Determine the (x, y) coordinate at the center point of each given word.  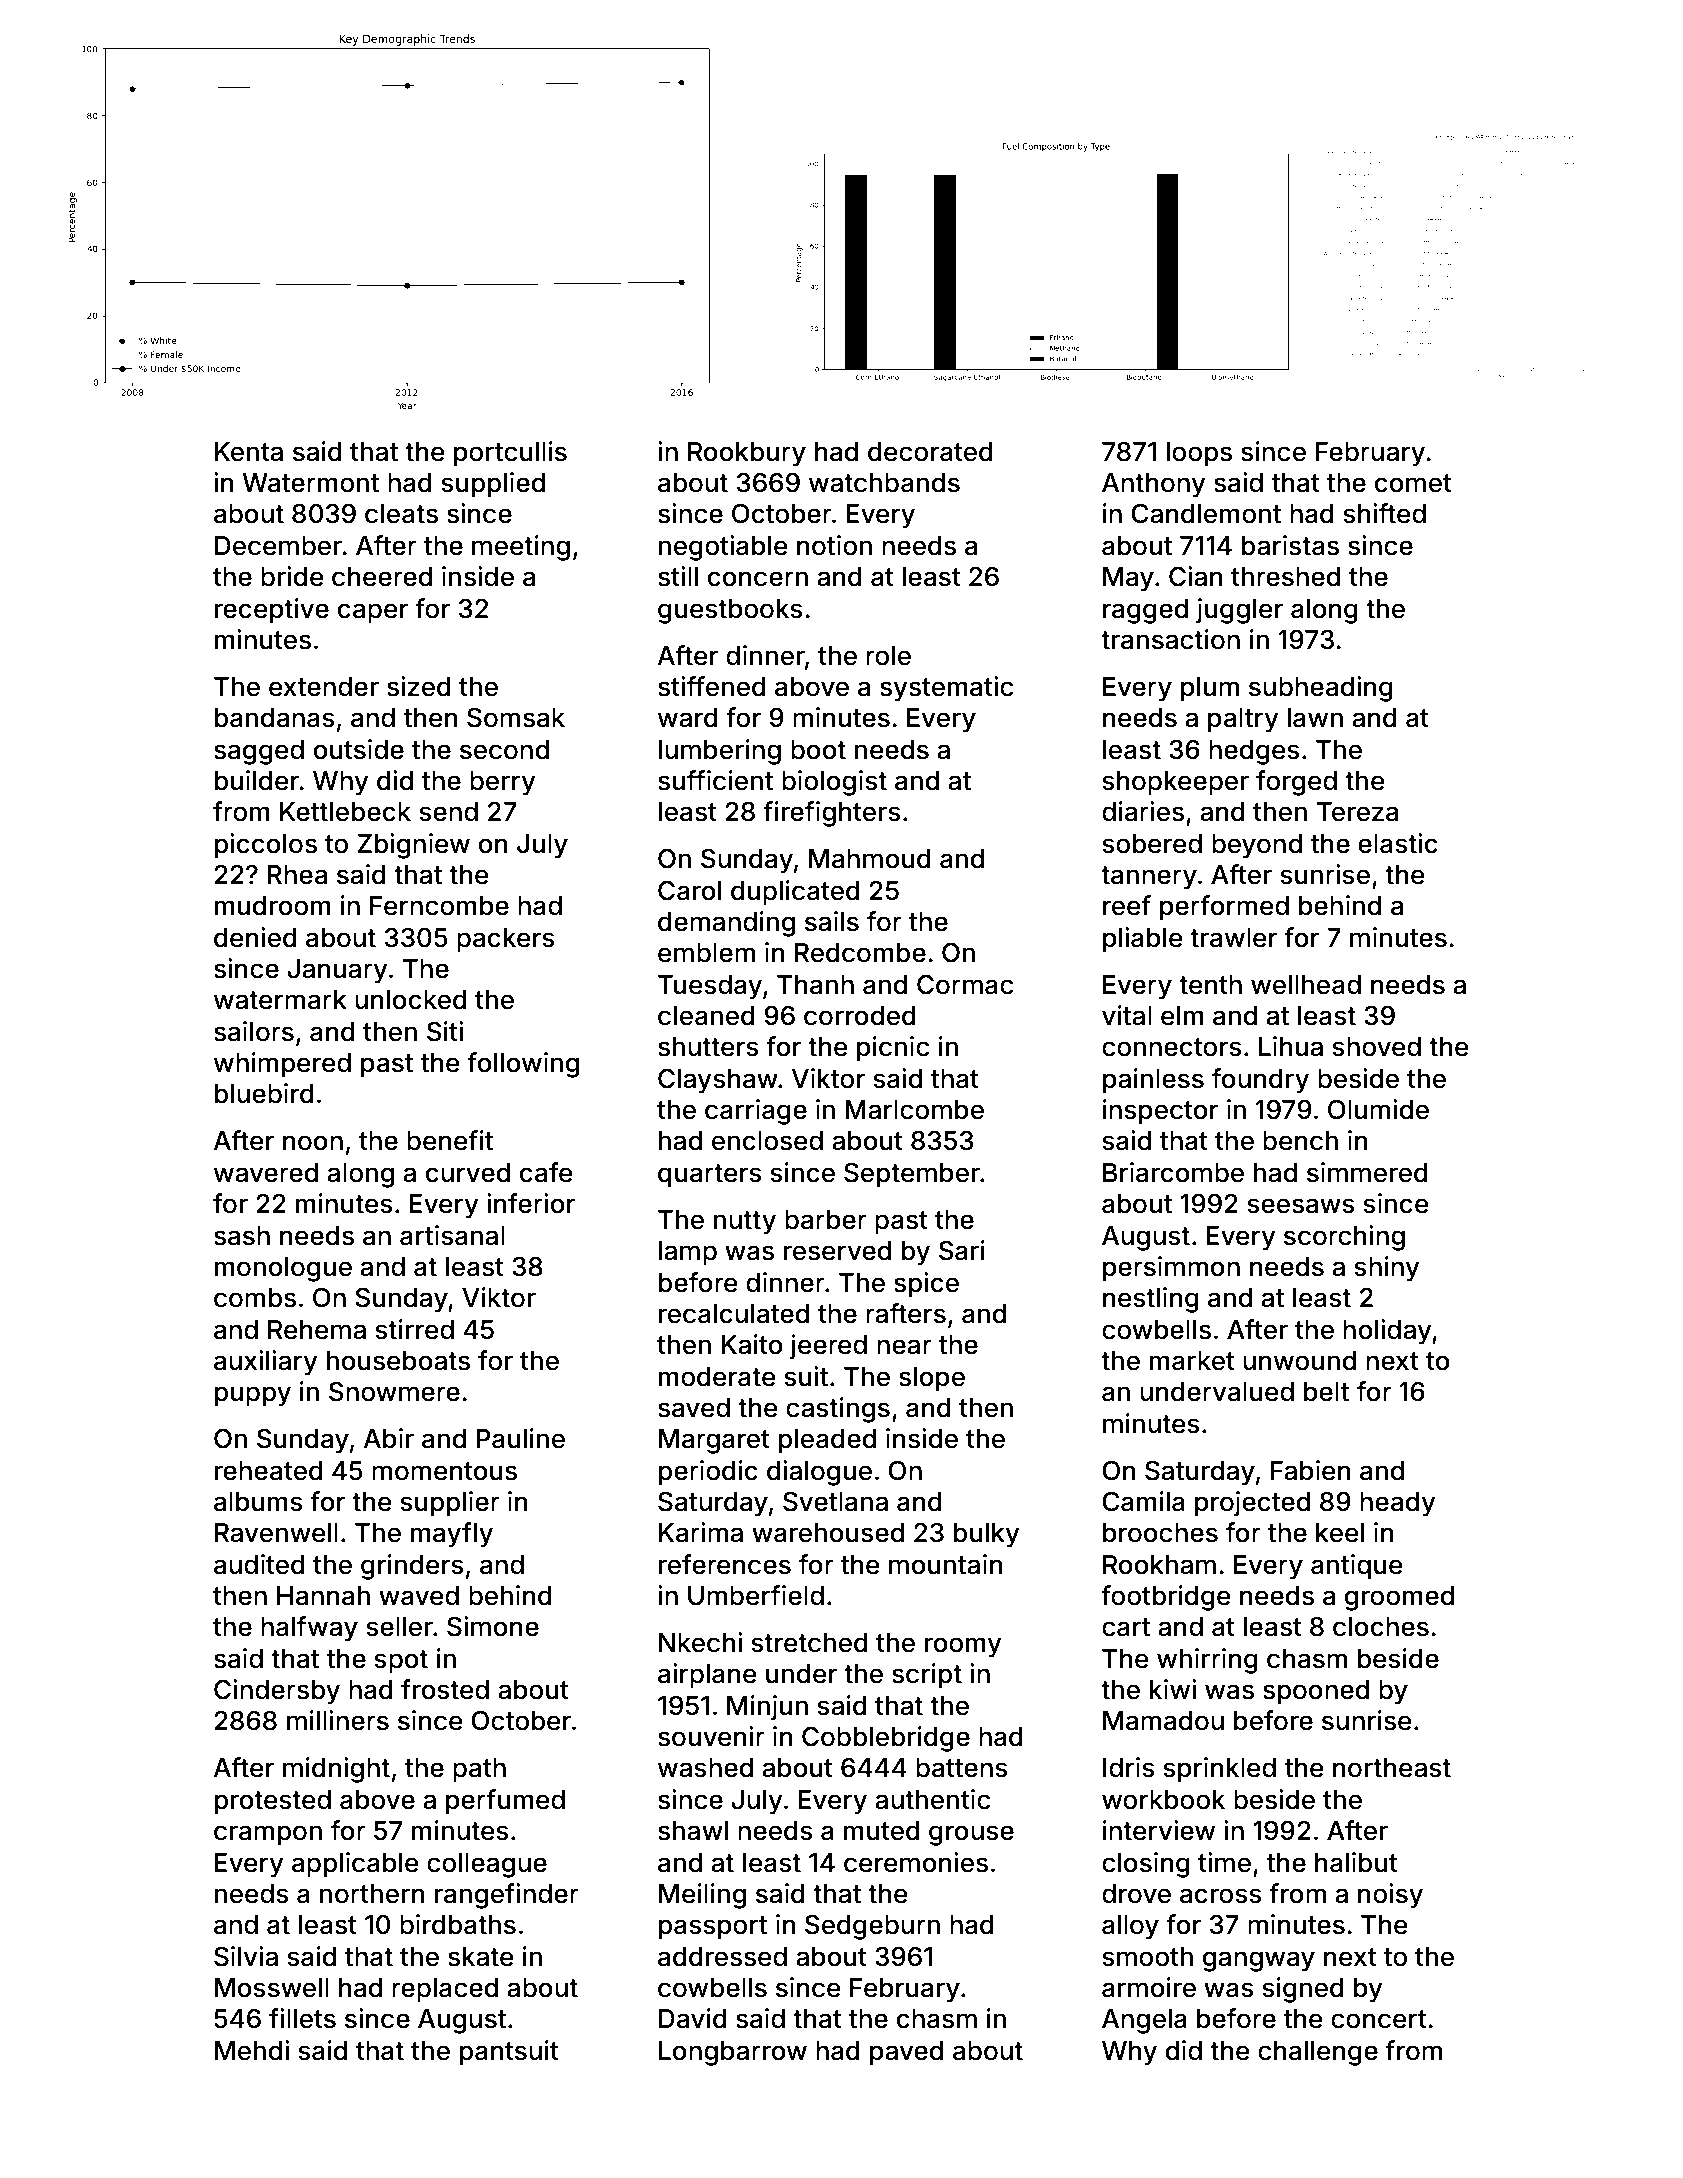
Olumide (1378, 1109)
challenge (1318, 2053)
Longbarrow (733, 2053)
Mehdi (252, 2050)
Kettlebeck (345, 812)
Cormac (965, 984)
